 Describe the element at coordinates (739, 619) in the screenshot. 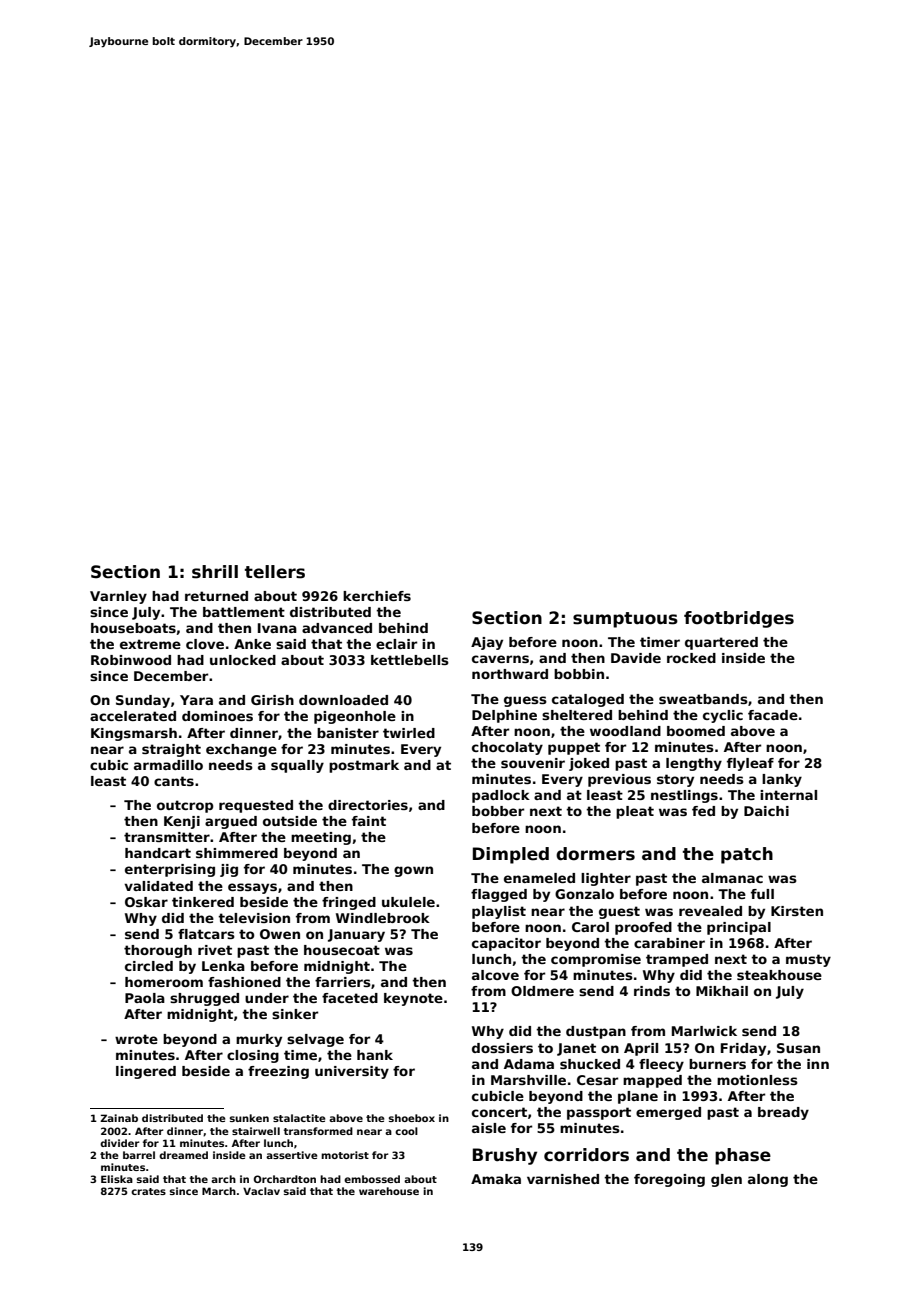

I see `footbridges` at that location.
